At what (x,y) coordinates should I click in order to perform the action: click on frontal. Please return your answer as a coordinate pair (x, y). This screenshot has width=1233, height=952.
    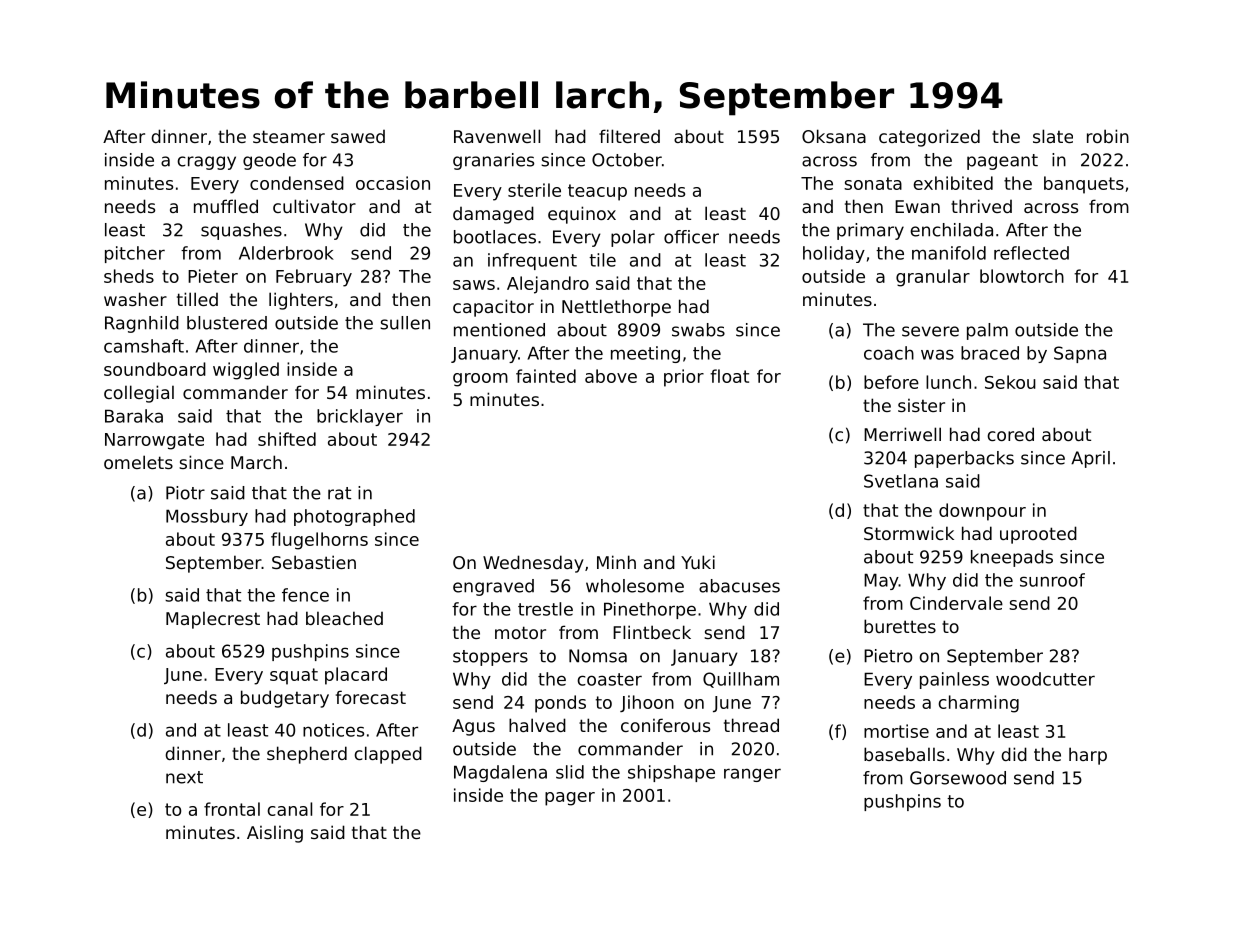
    Looking at the image, I should click on (232, 809).
